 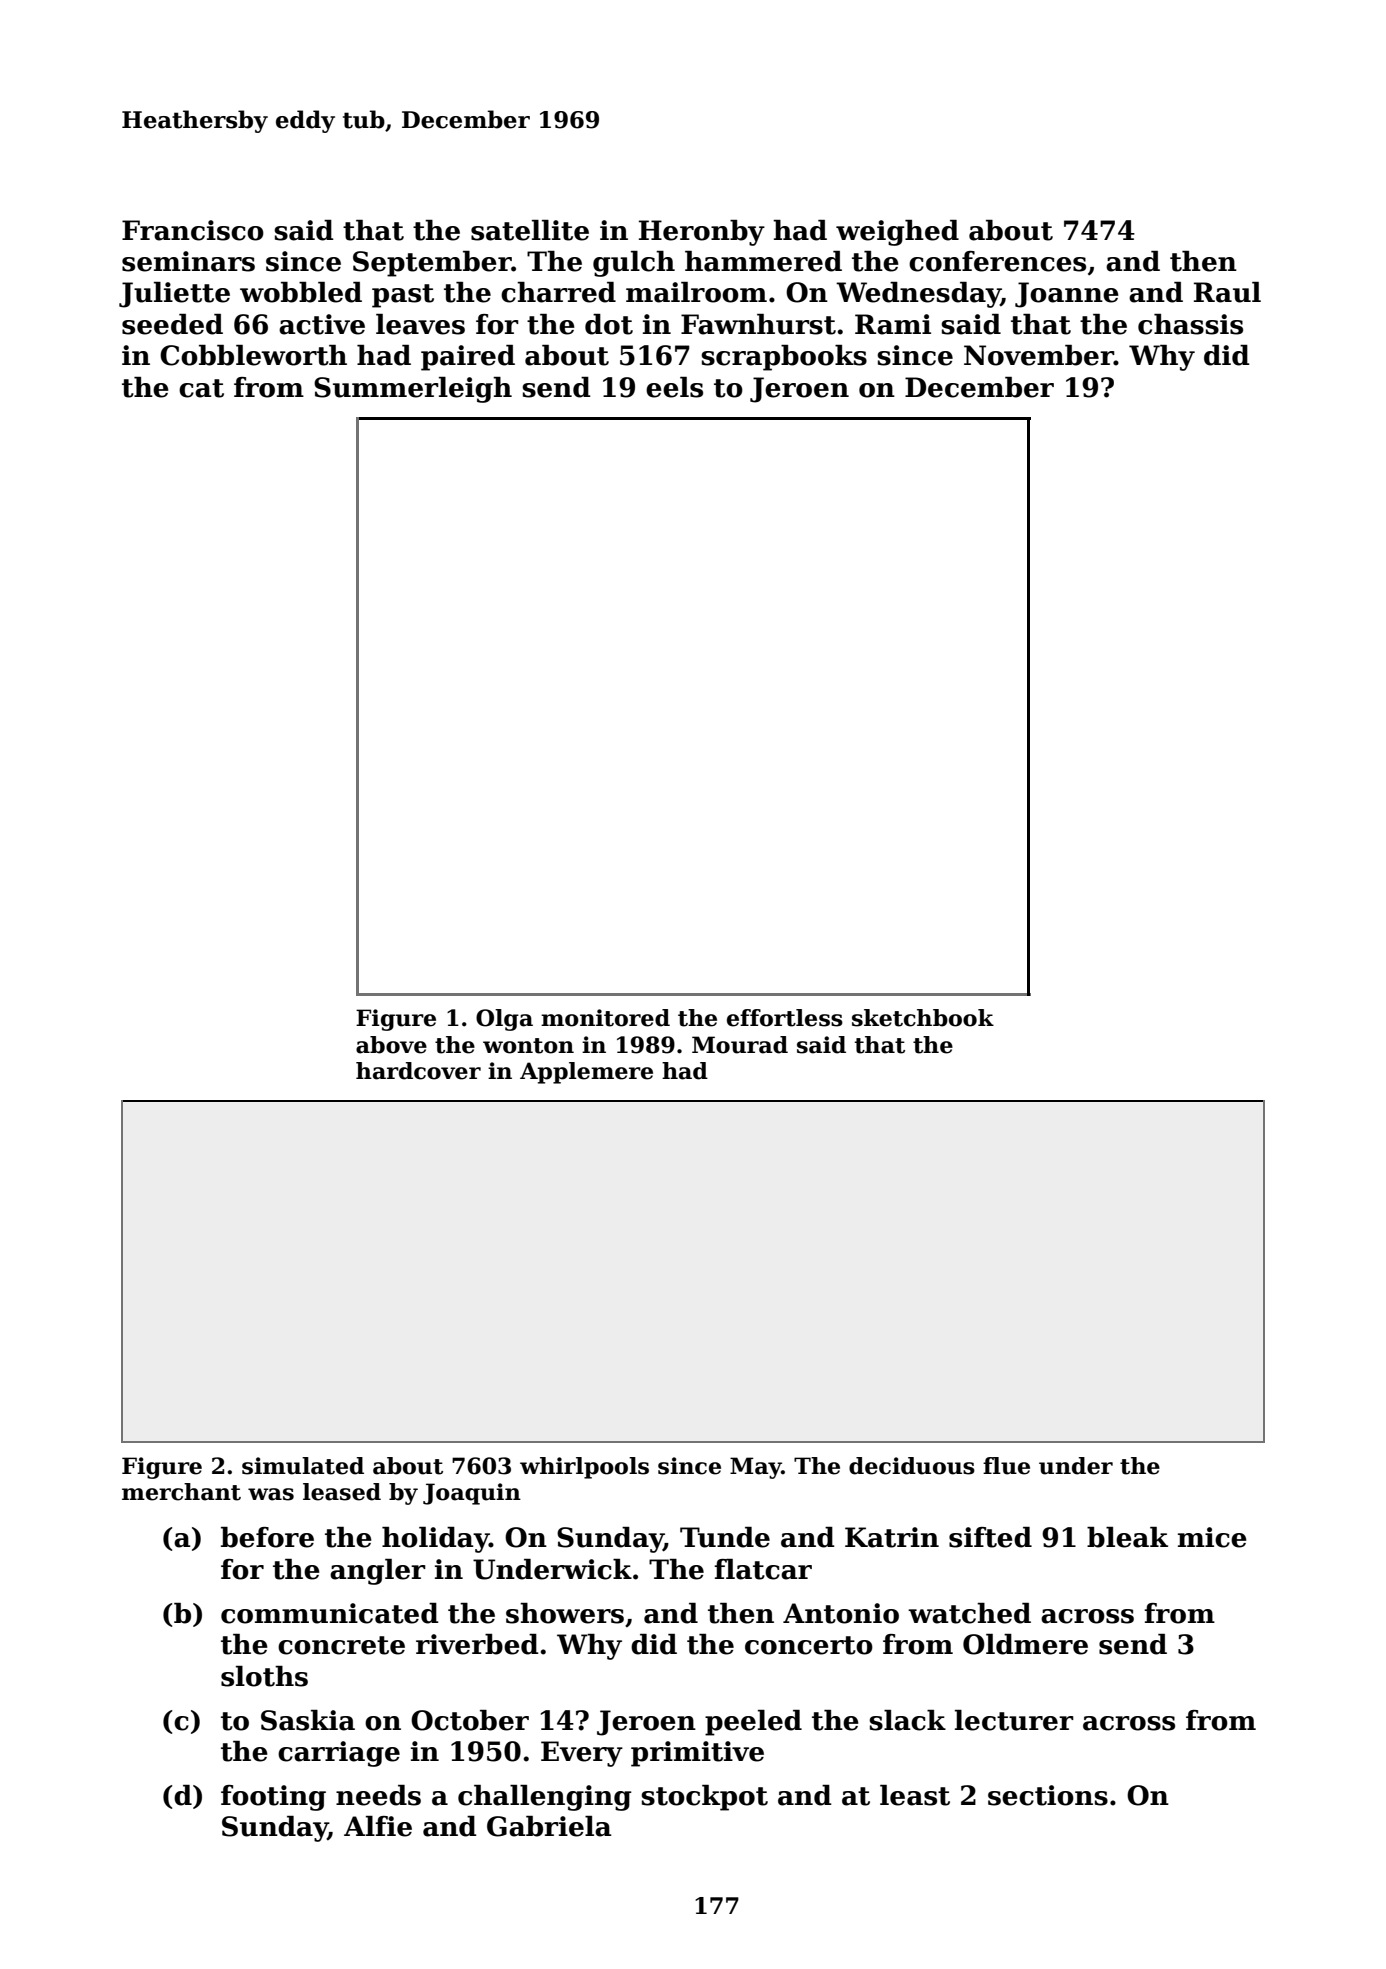 I want to click on eels, so click(x=674, y=387).
